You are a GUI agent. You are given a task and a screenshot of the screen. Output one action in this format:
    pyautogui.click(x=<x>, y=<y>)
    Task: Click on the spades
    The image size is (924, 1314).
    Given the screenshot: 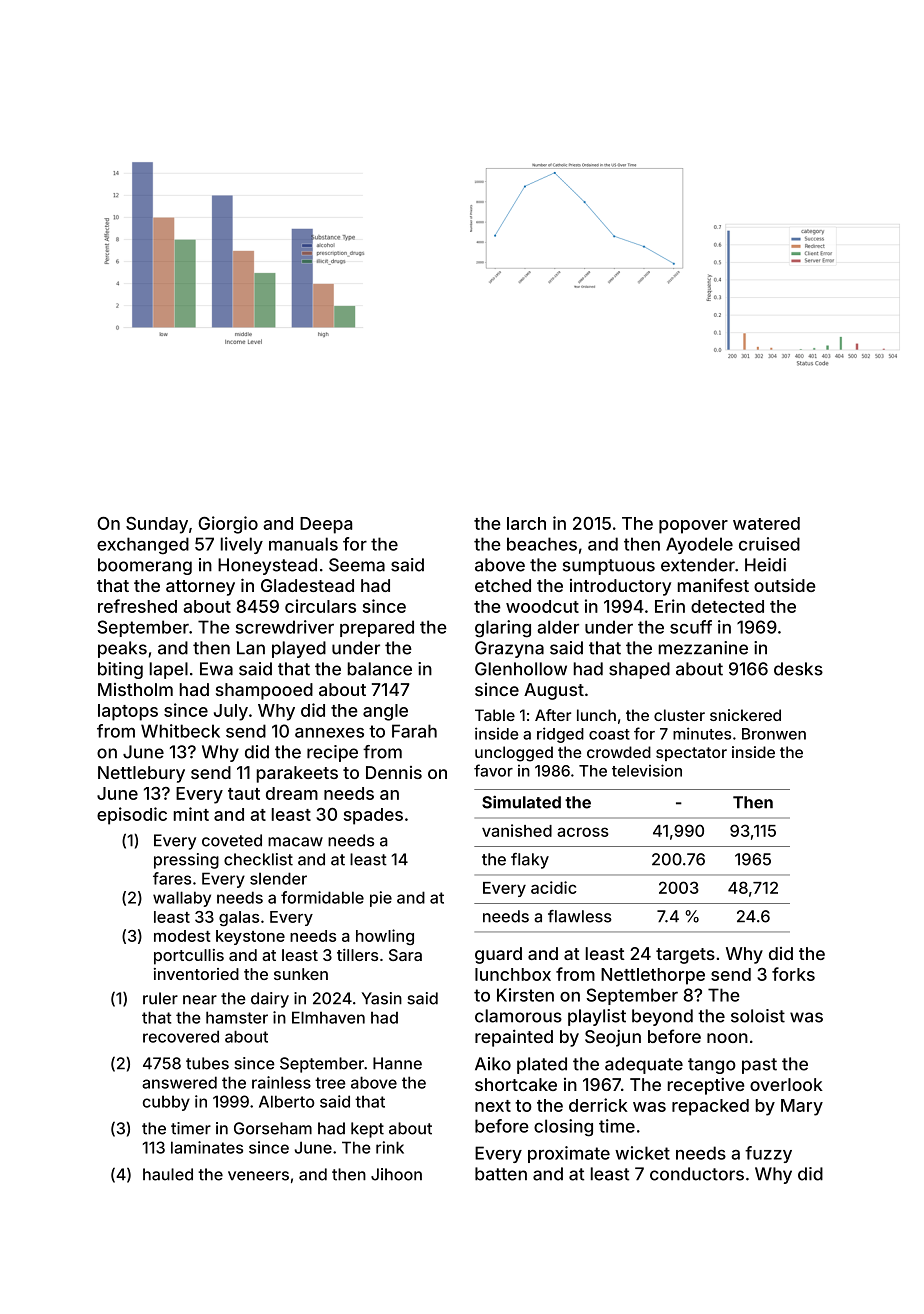 What is the action you would take?
    pyautogui.click(x=373, y=816)
